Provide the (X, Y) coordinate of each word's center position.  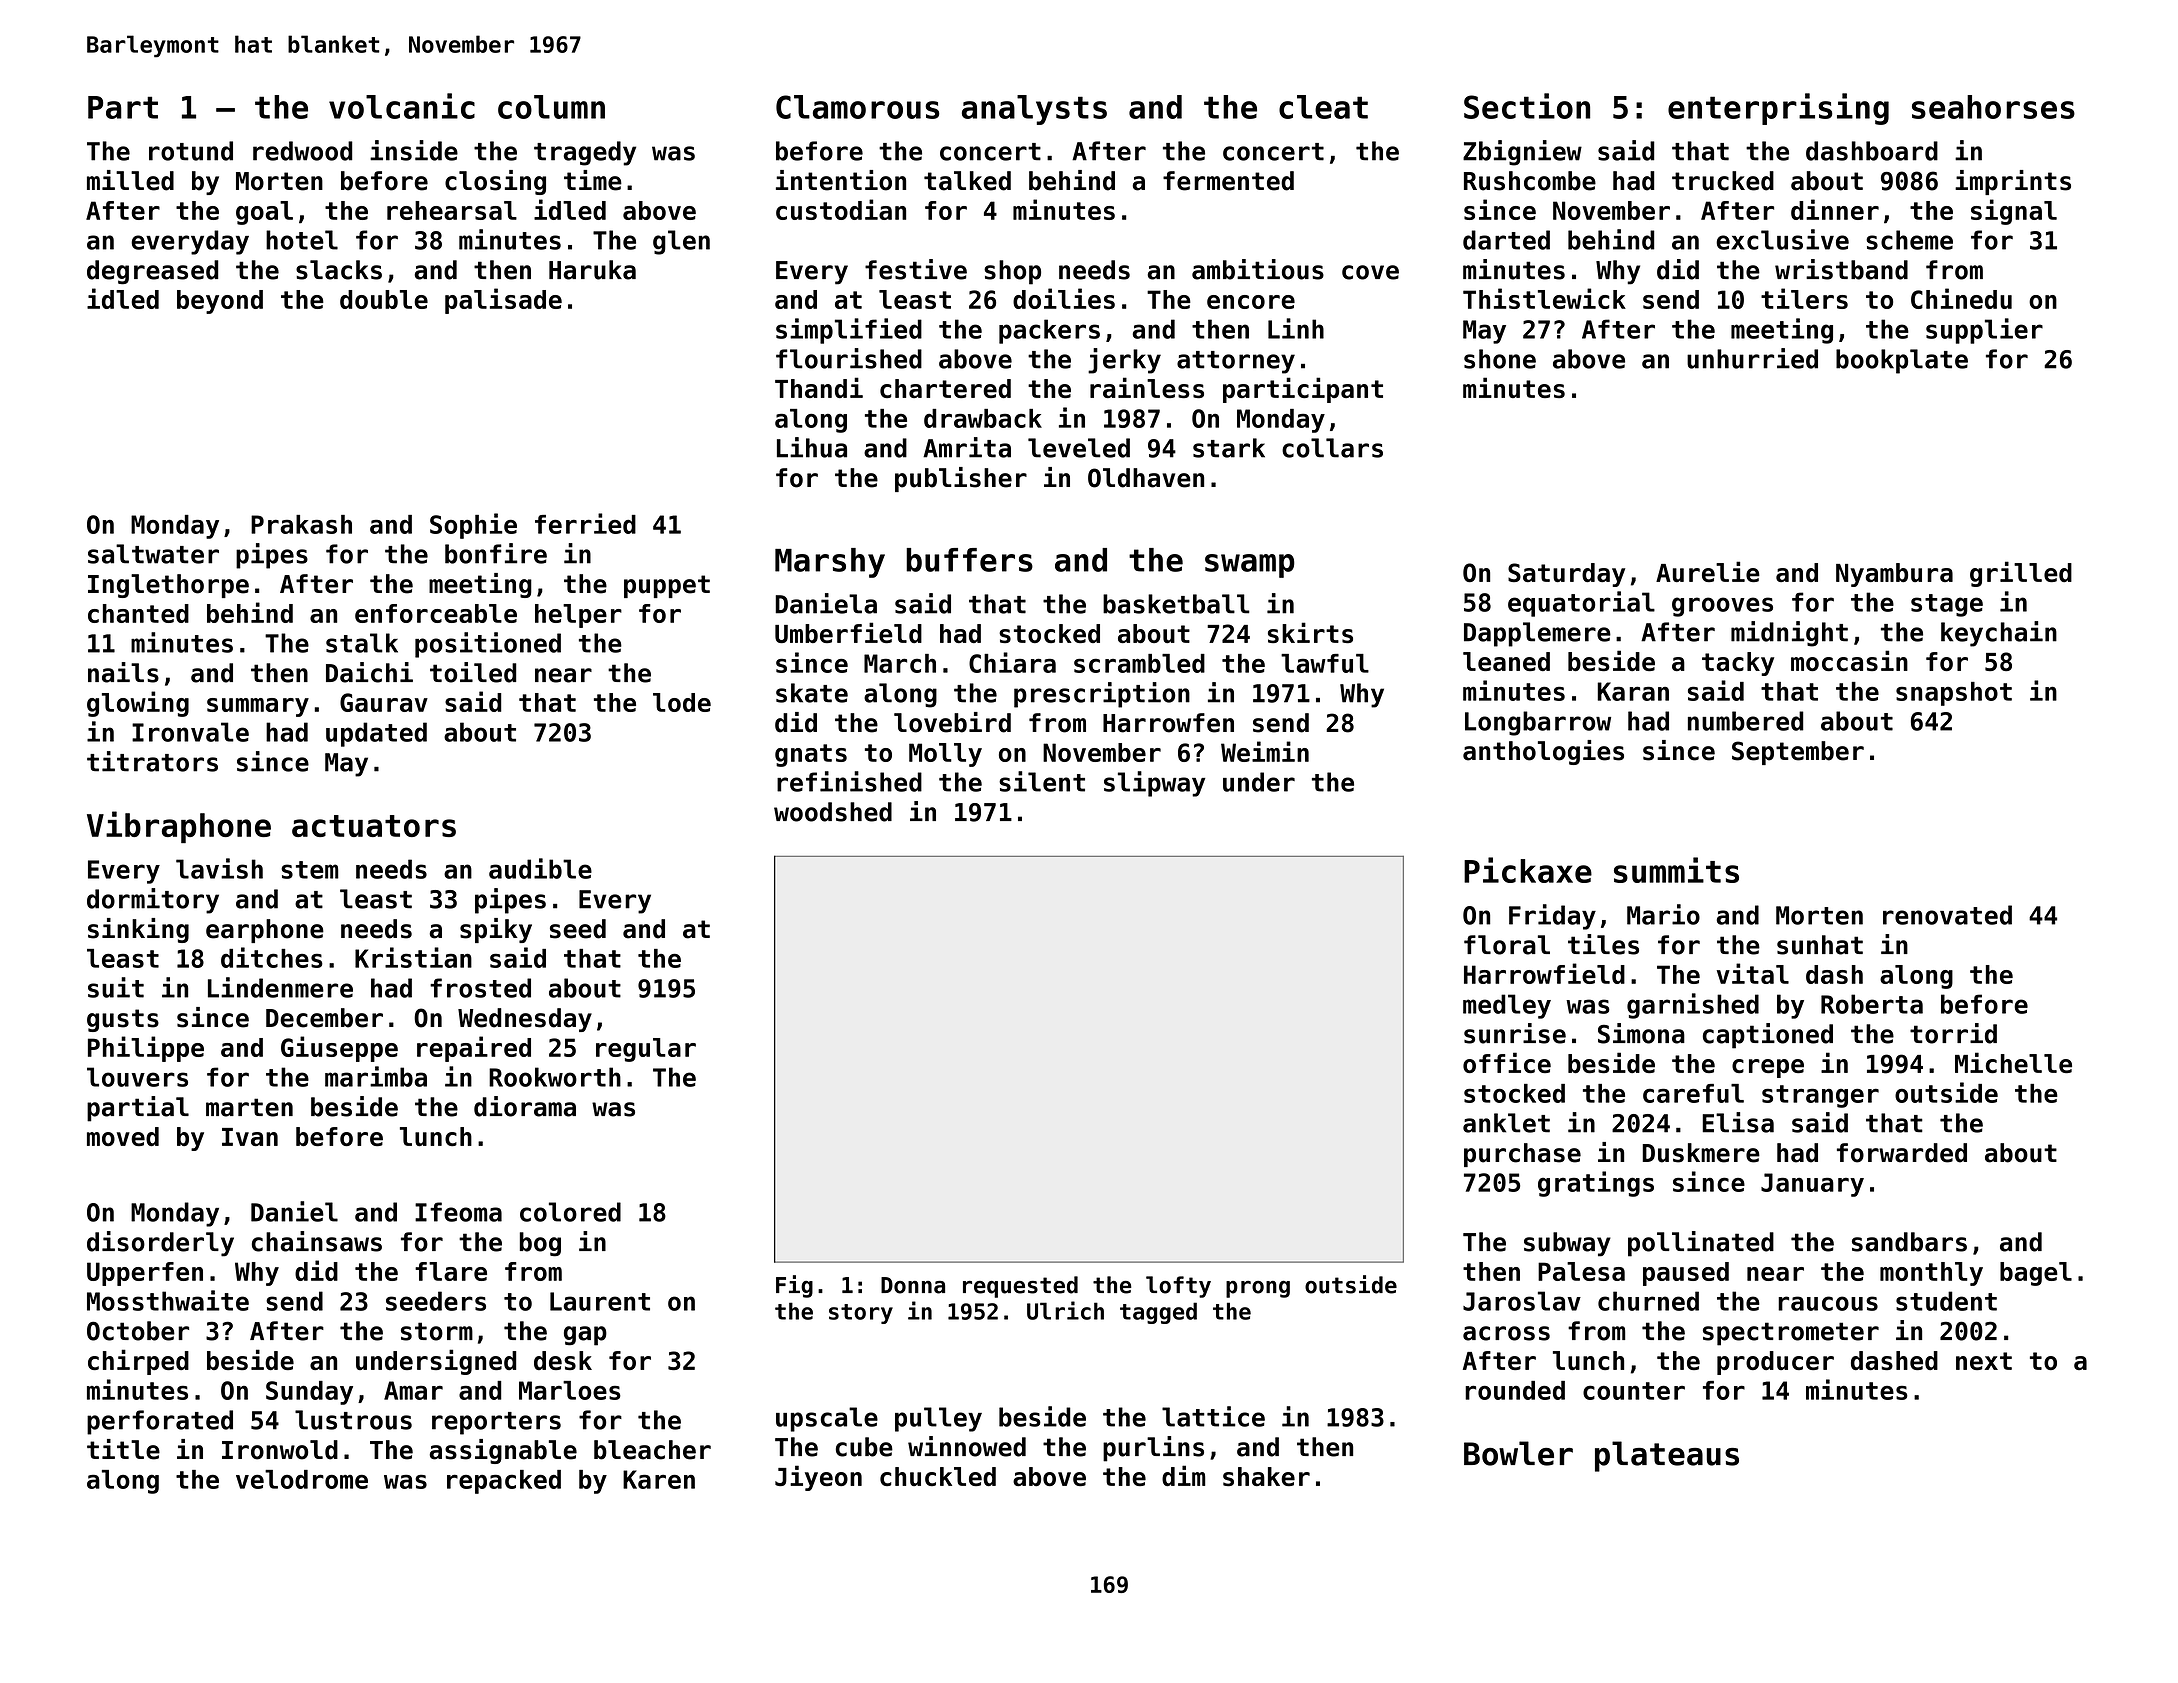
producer (1775, 1363)
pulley (938, 1419)
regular (646, 1050)
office (1507, 1062)
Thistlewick (1544, 298)
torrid (1953, 1033)
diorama (525, 1106)
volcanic (402, 106)
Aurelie (1708, 571)
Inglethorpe (168, 586)
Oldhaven (1146, 478)
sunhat (1820, 945)
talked (967, 181)
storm (437, 1331)
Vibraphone (179, 827)
